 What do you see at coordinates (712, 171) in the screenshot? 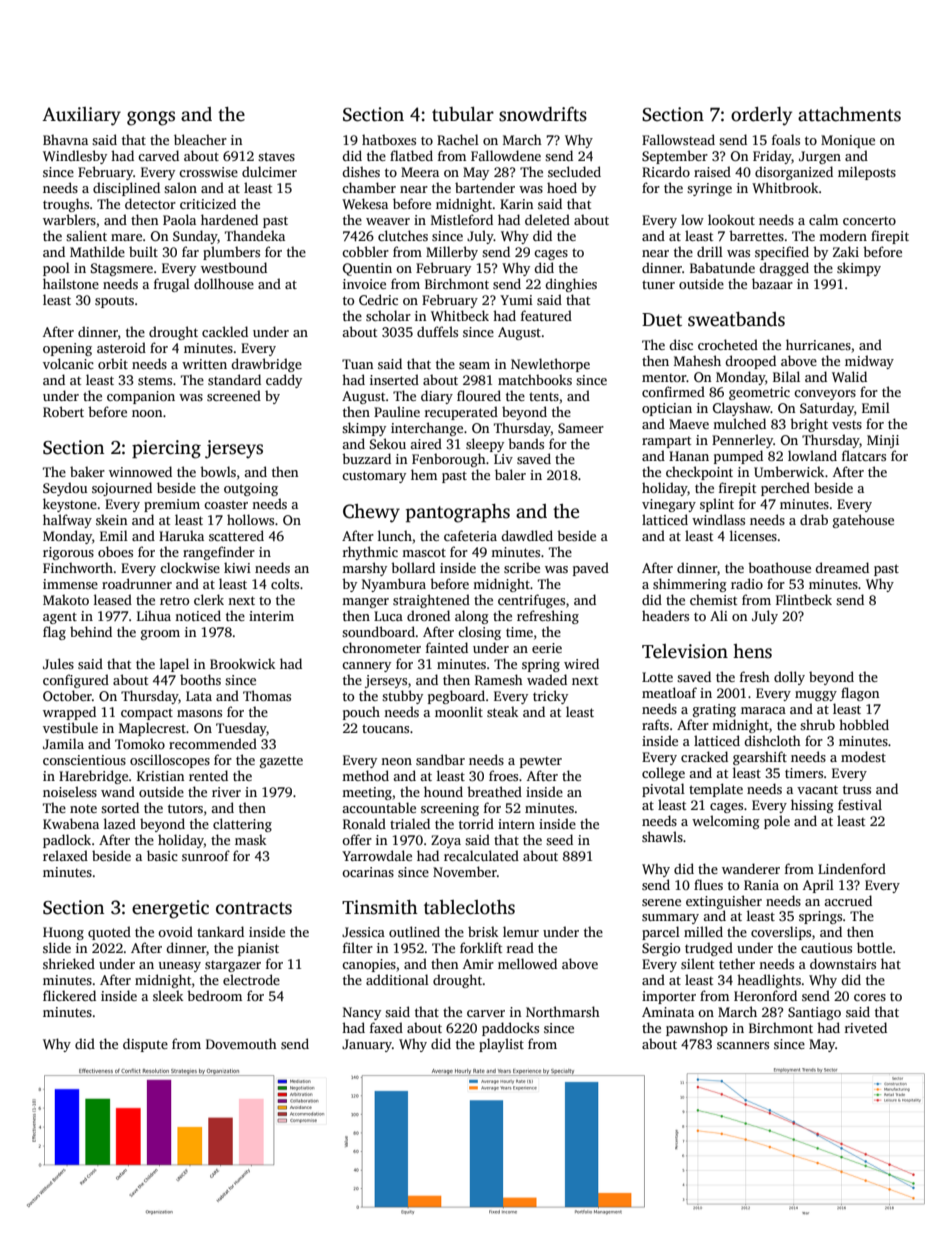
I see `raised` at bounding box center [712, 171].
